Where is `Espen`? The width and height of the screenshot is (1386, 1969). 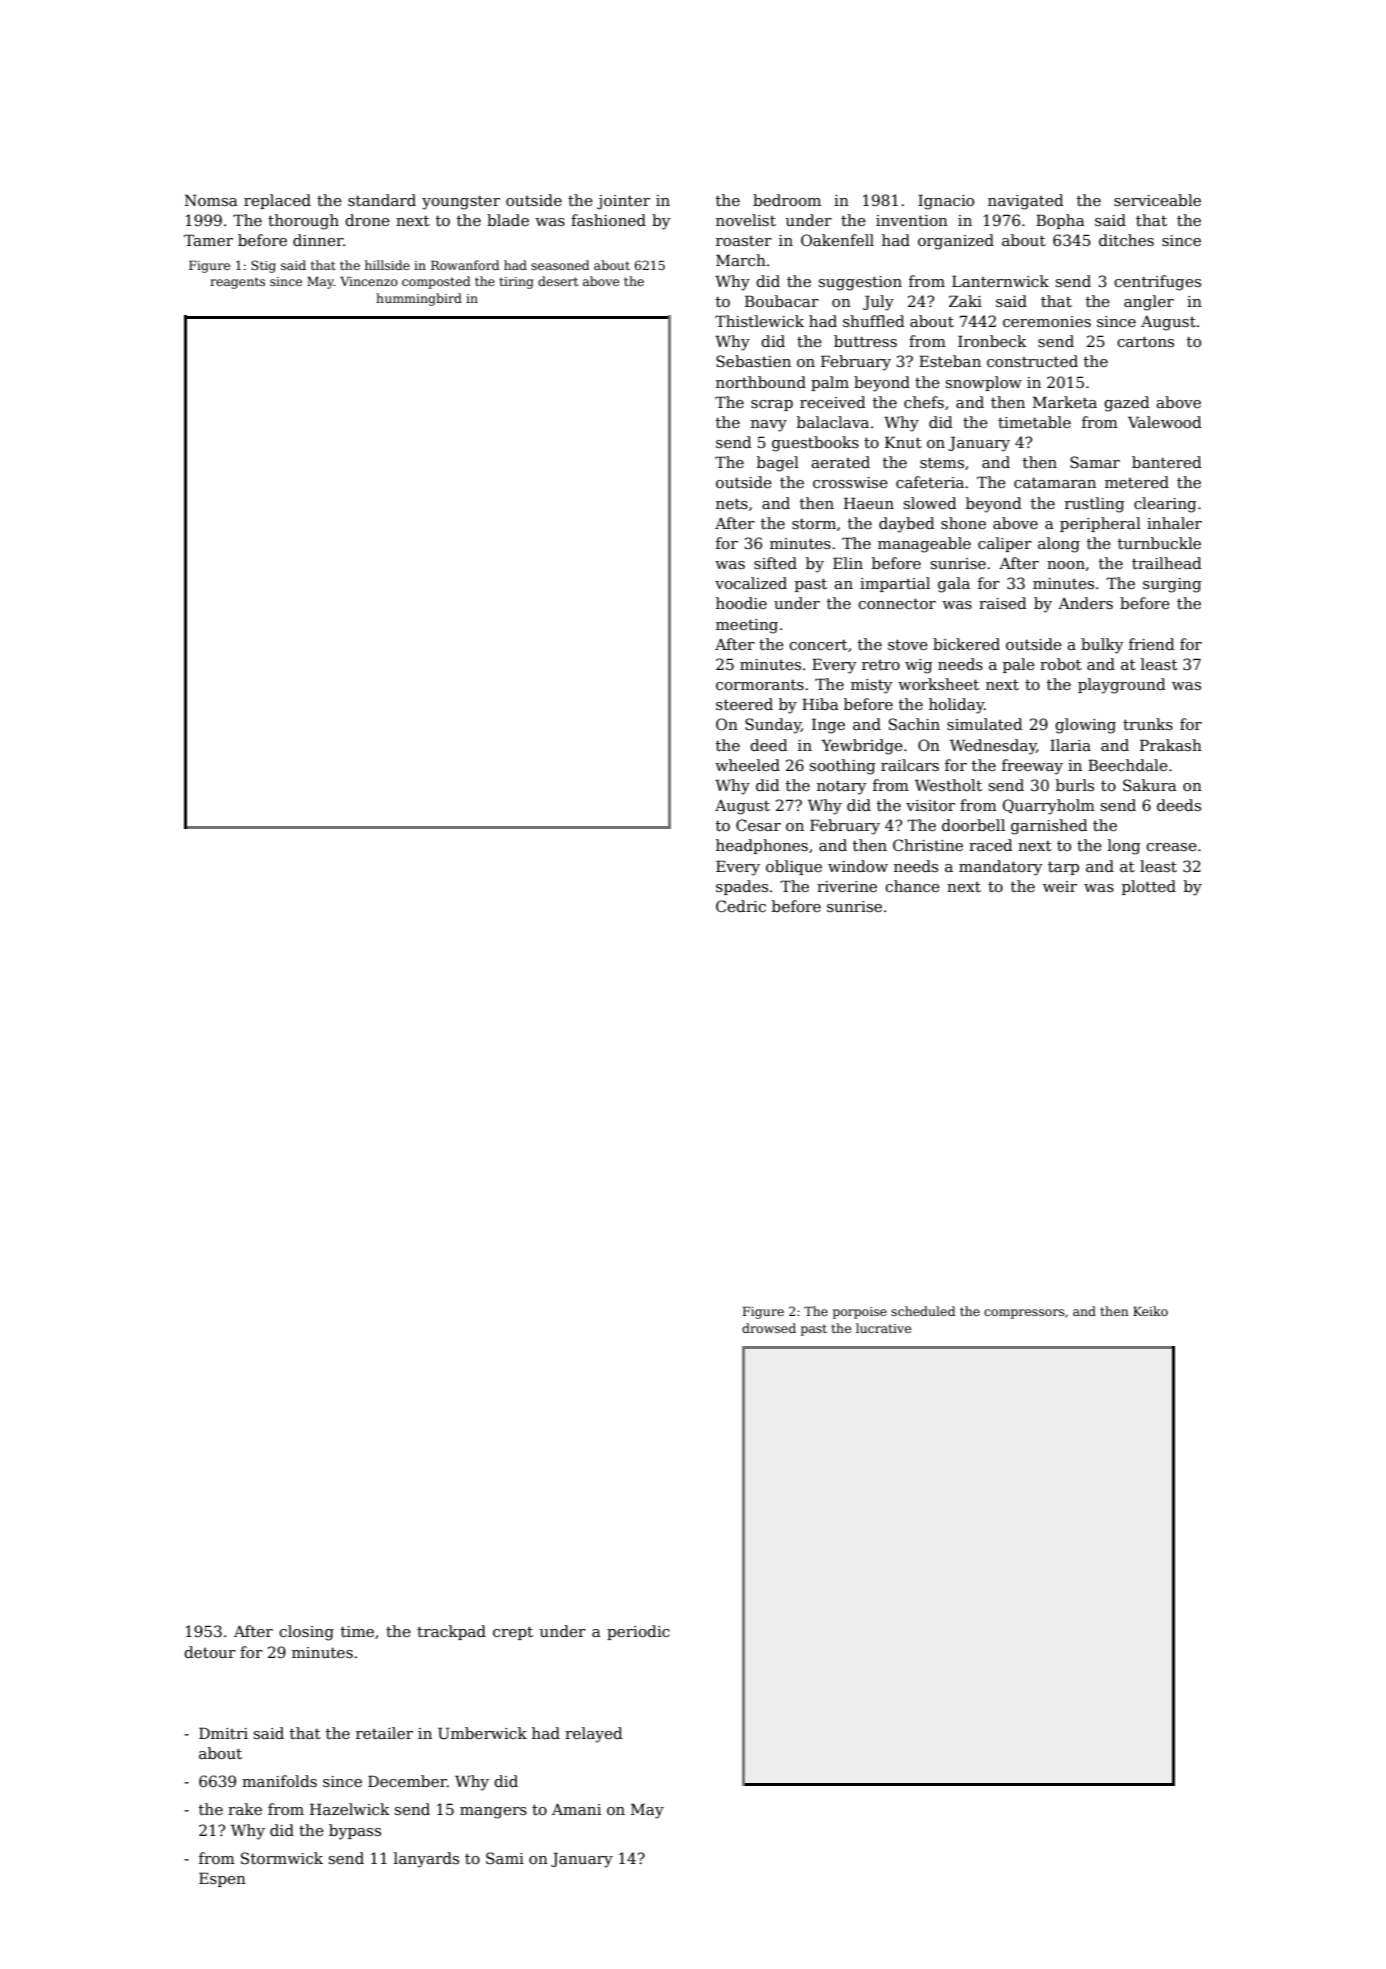
Espen is located at coordinates (222, 1879).
